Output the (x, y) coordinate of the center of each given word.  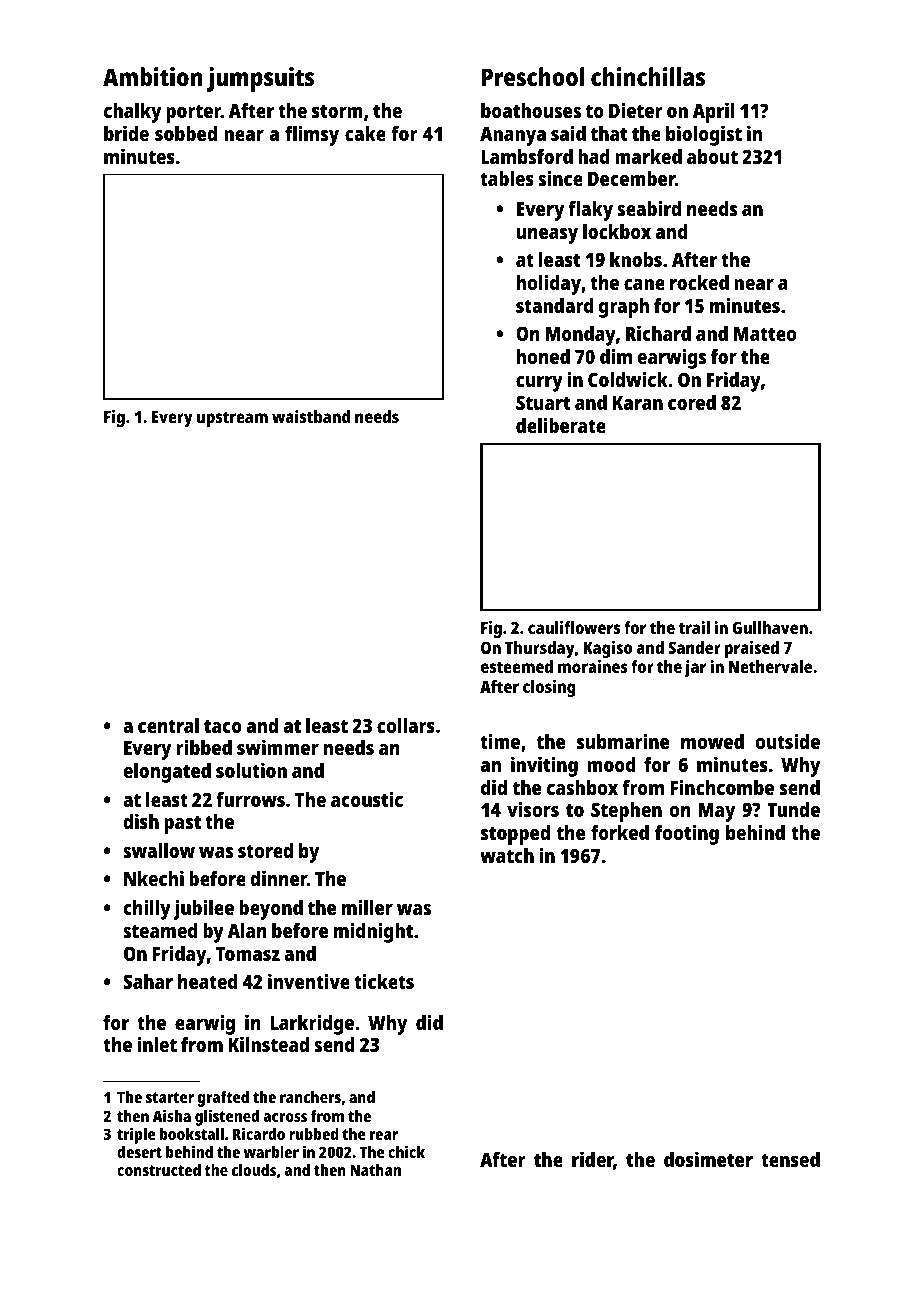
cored (692, 402)
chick (406, 1151)
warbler (271, 1152)
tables (507, 178)
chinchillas (648, 76)
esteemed (517, 666)
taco (223, 726)
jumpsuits (260, 79)
